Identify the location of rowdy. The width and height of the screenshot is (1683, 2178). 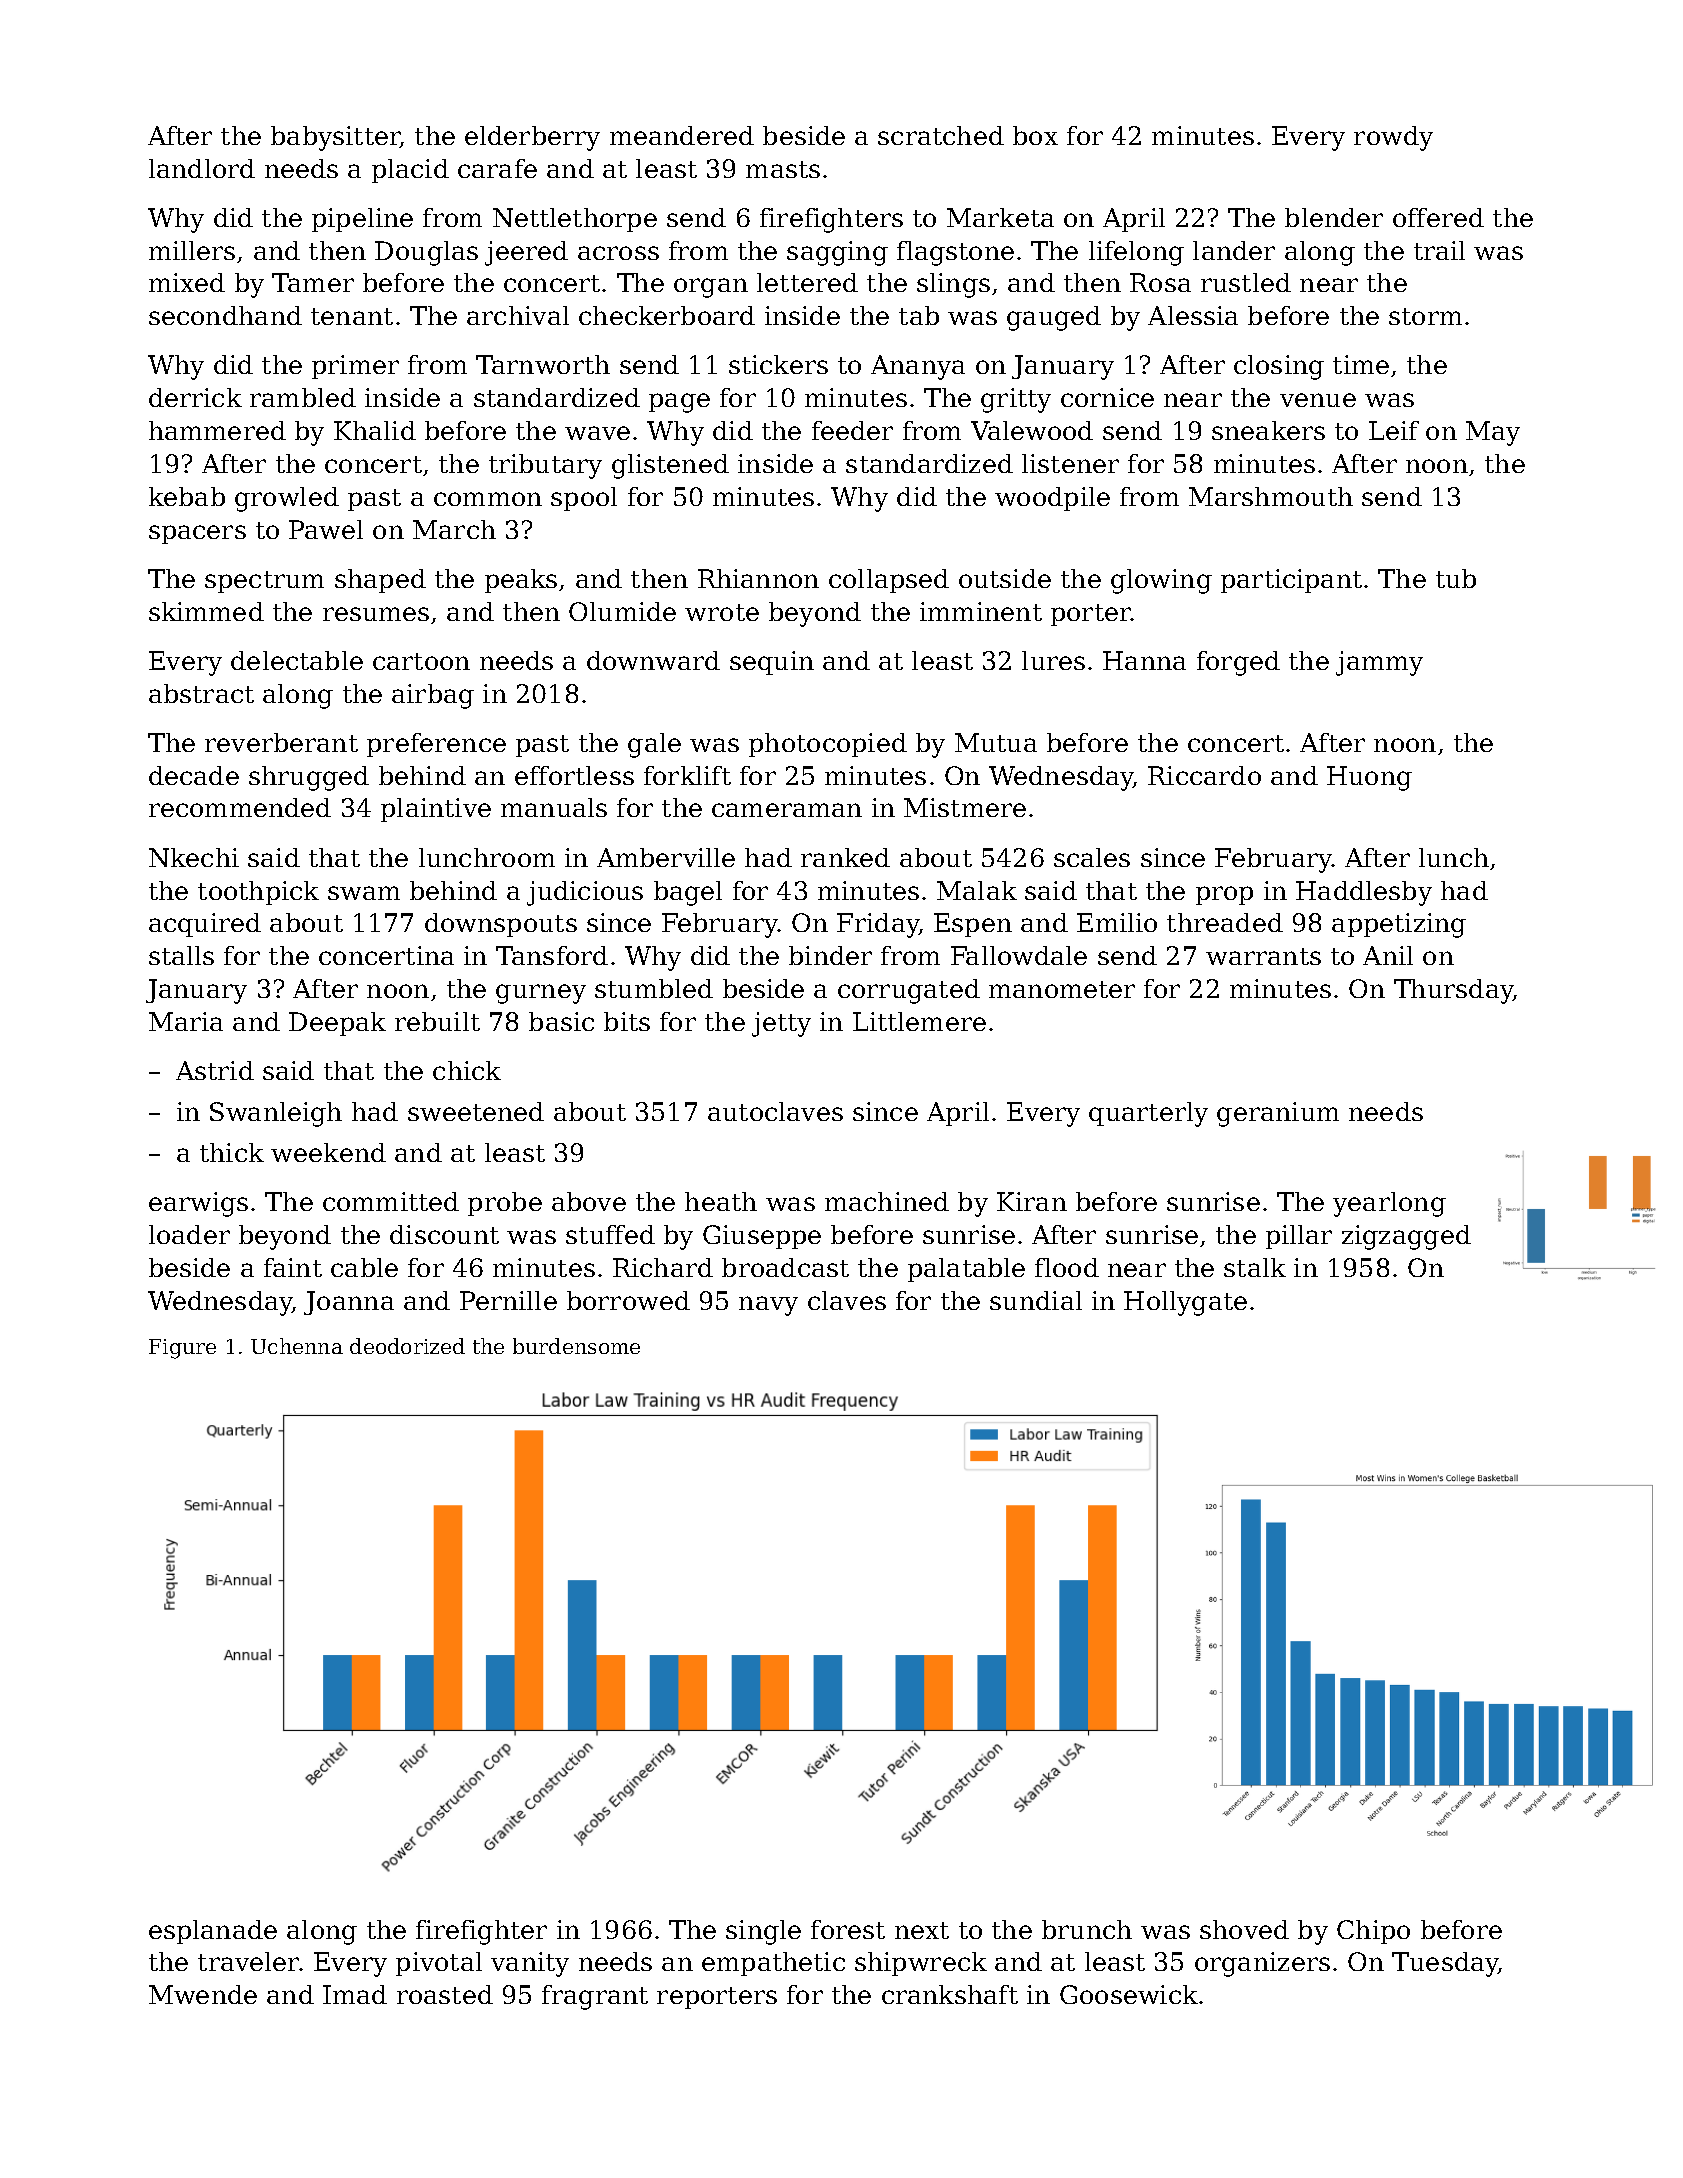
(1393, 138).
